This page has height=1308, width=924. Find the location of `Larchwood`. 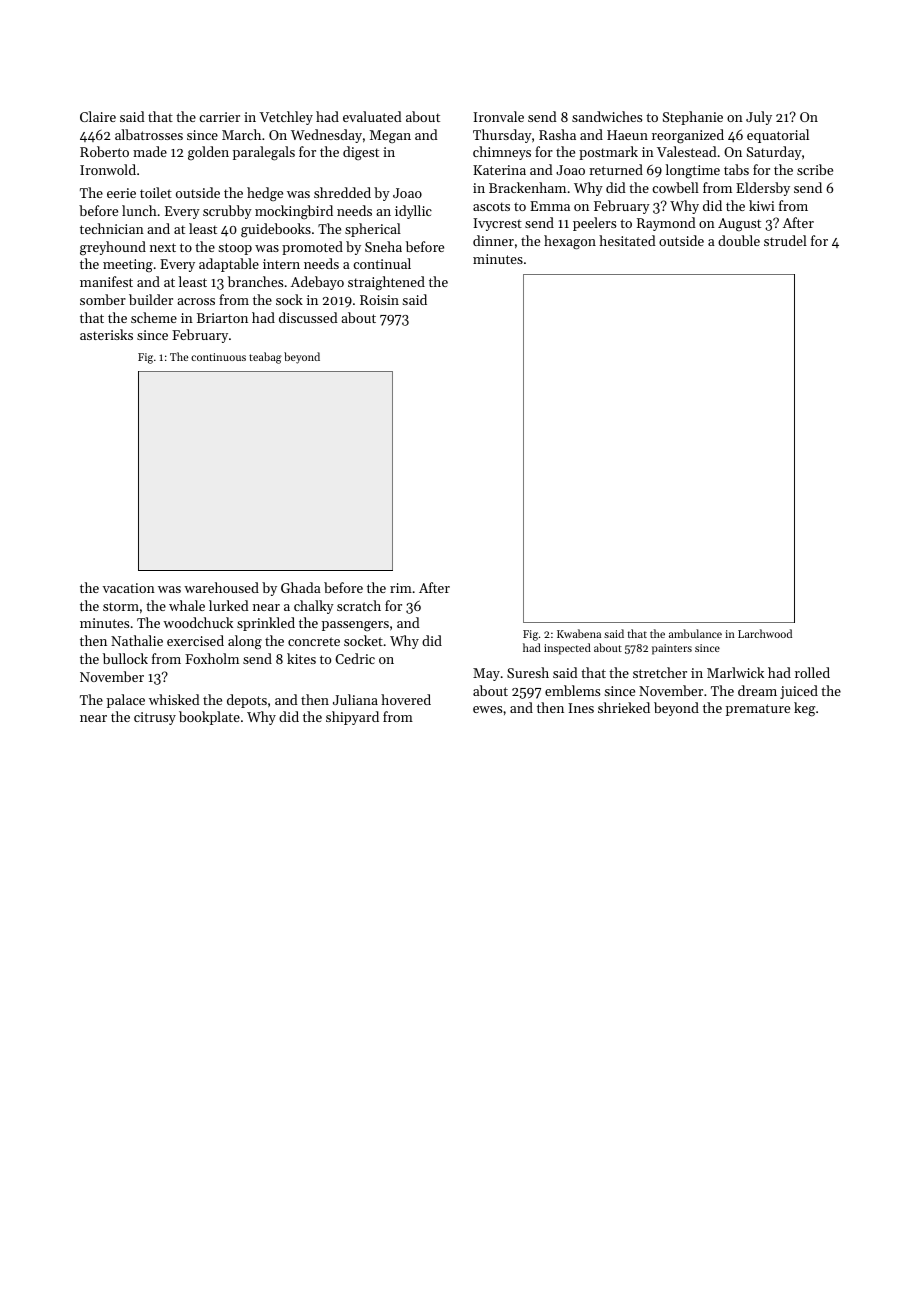

Larchwood is located at coordinates (765, 633).
